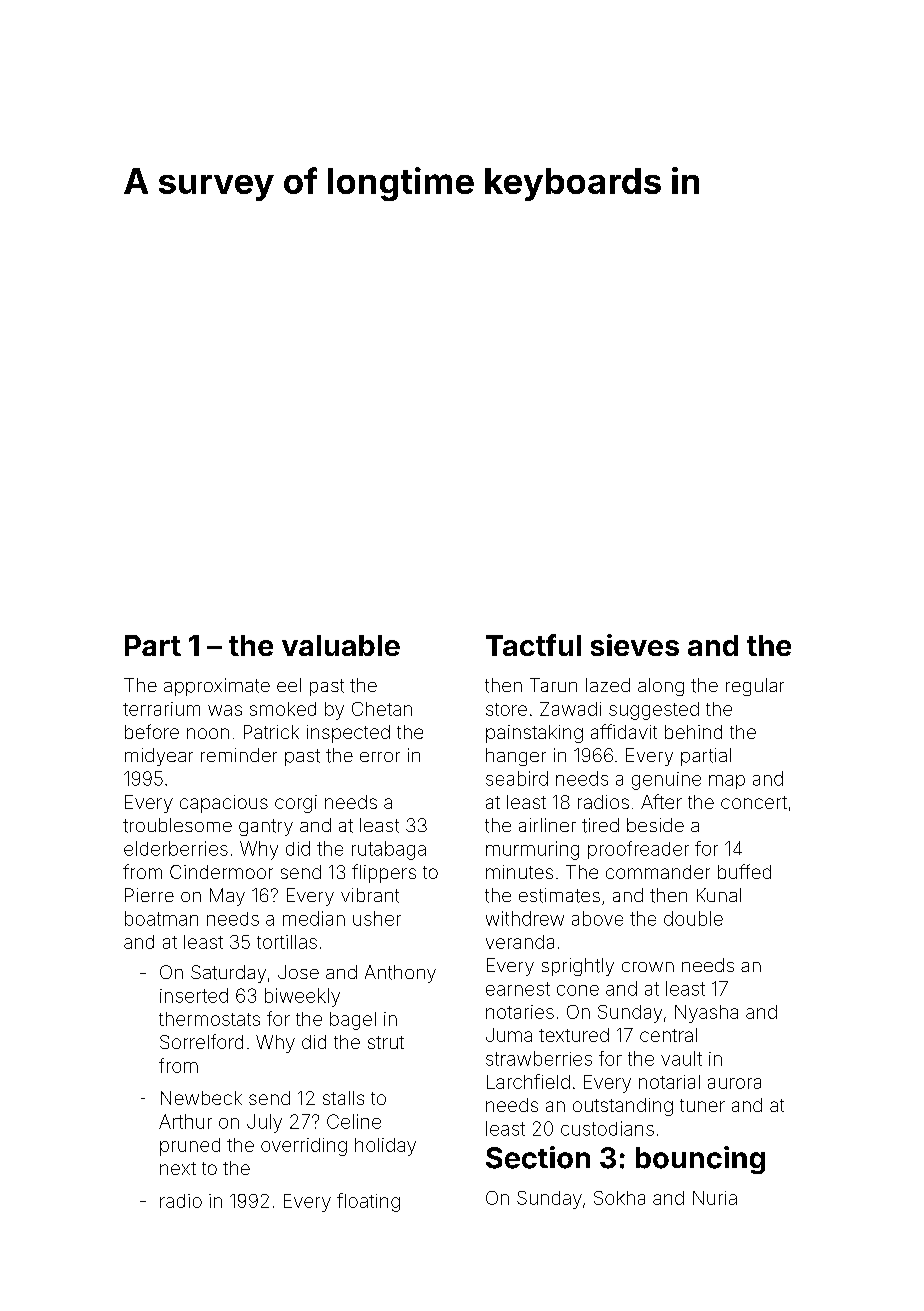 The image size is (924, 1311). What do you see at coordinates (619, 1198) in the screenshot?
I see `Sokha` at bounding box center [619, 1198].
